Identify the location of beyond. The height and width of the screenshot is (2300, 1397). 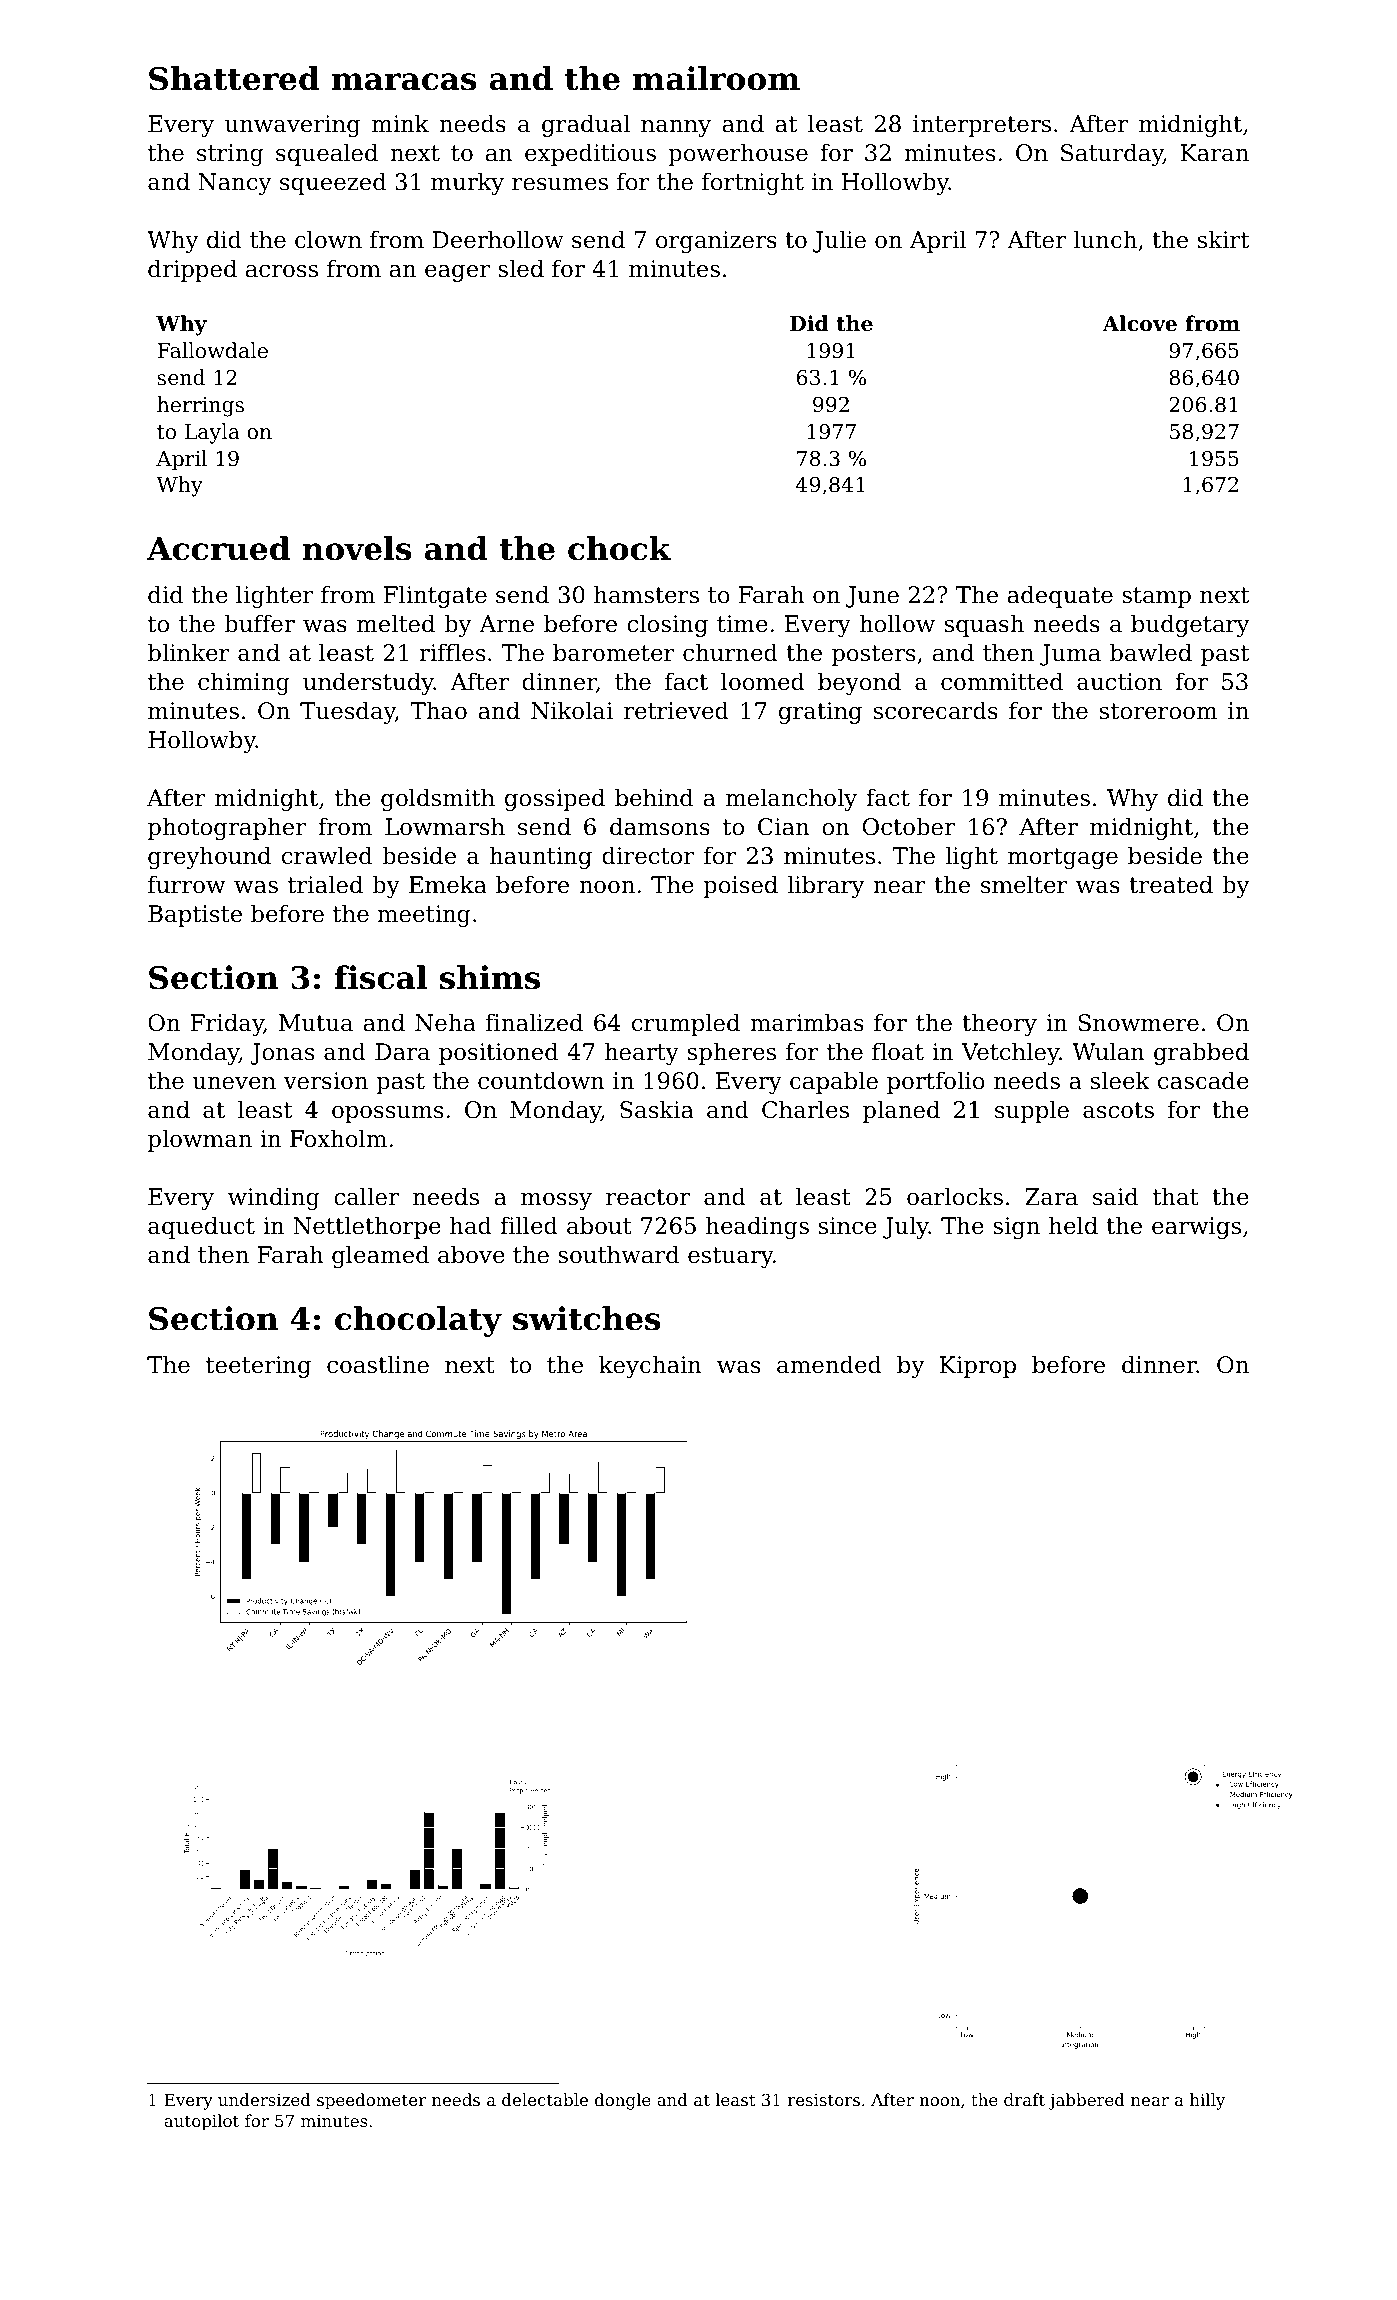
(859, 683).
